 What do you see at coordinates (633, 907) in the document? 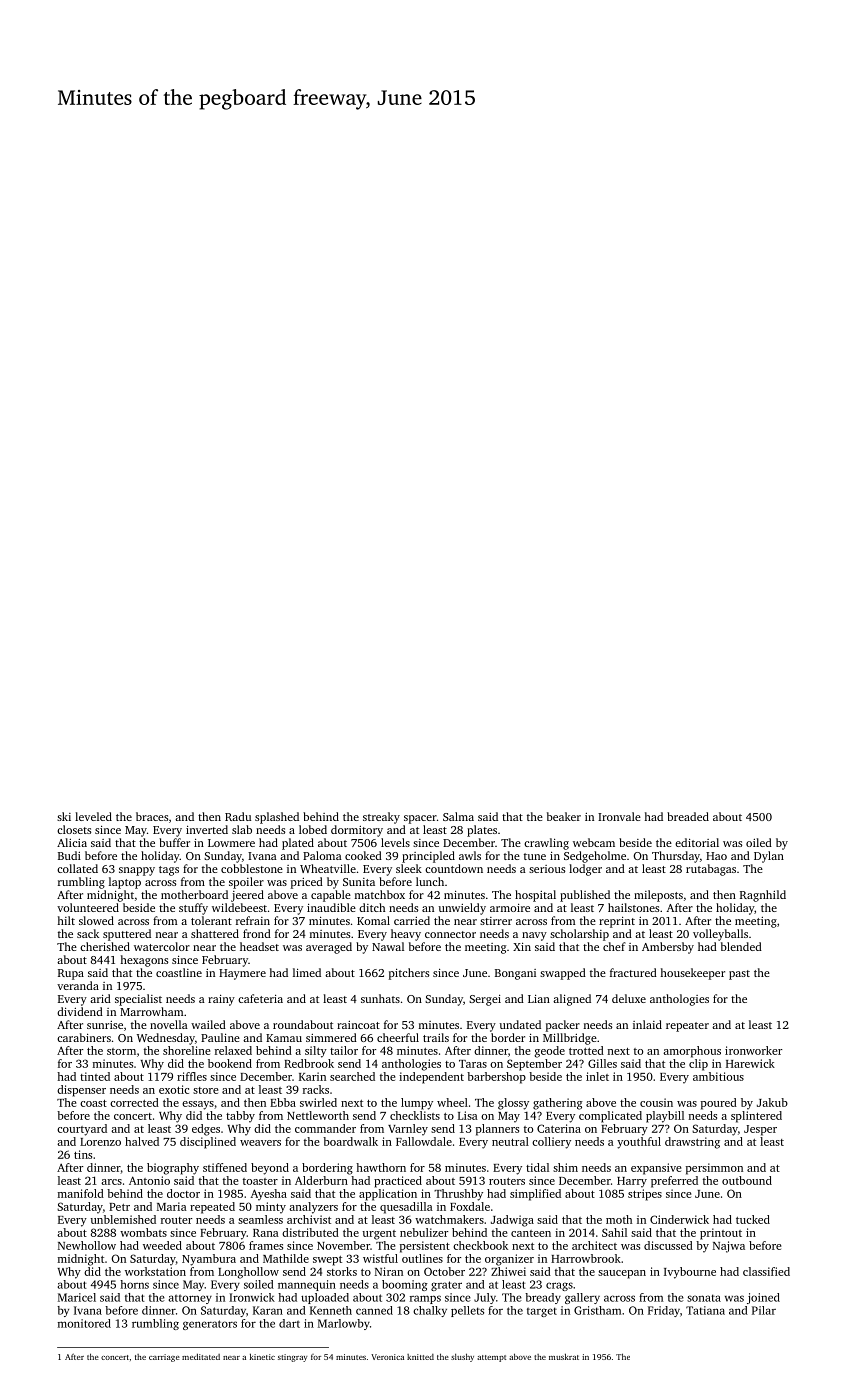
I see `hailstones` at bounding box center [633, 907].
